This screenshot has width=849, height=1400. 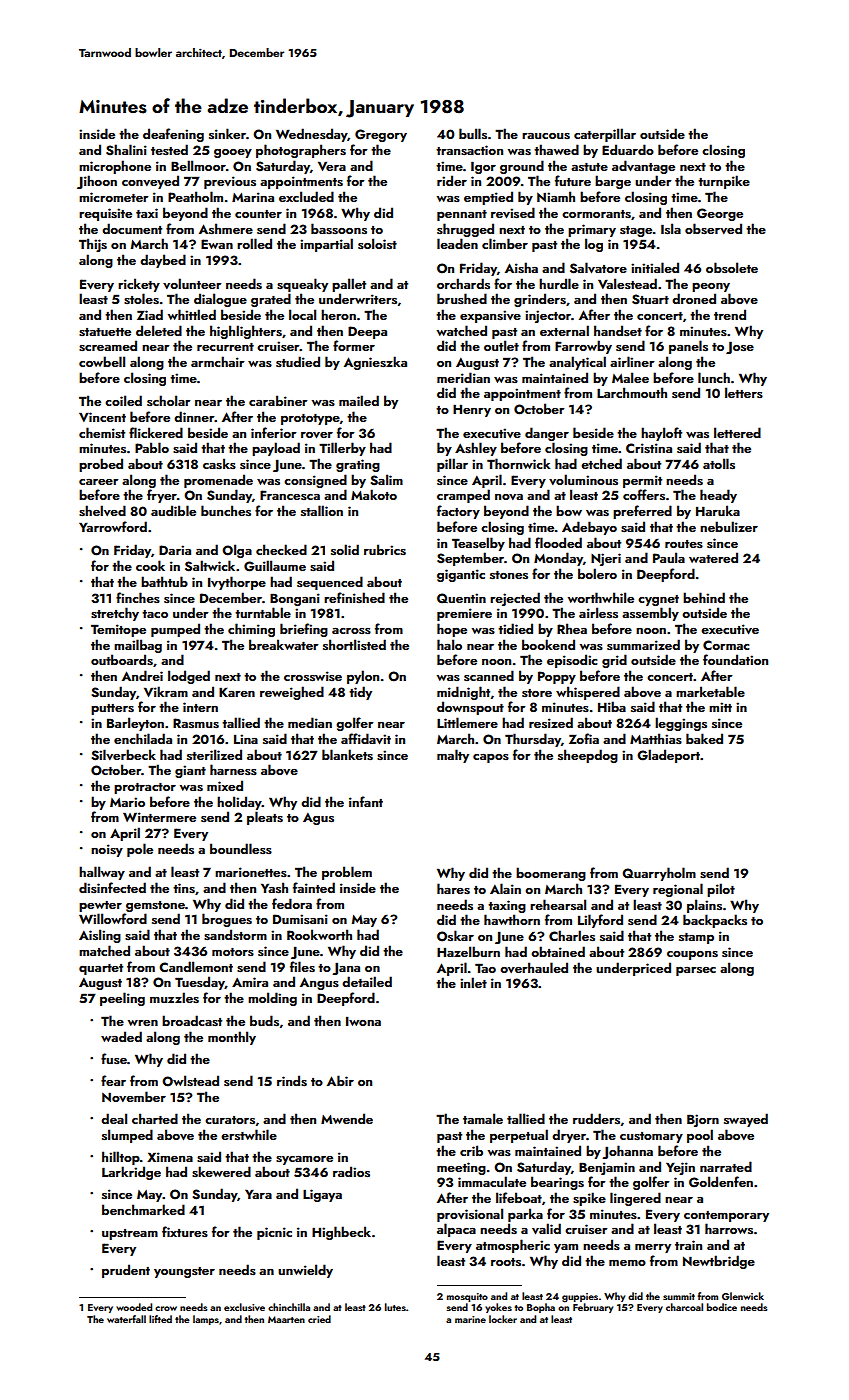 What do you see at coordinates (564, 330) in the screenshot?
I see `external` at bounding box center [564, 330].
